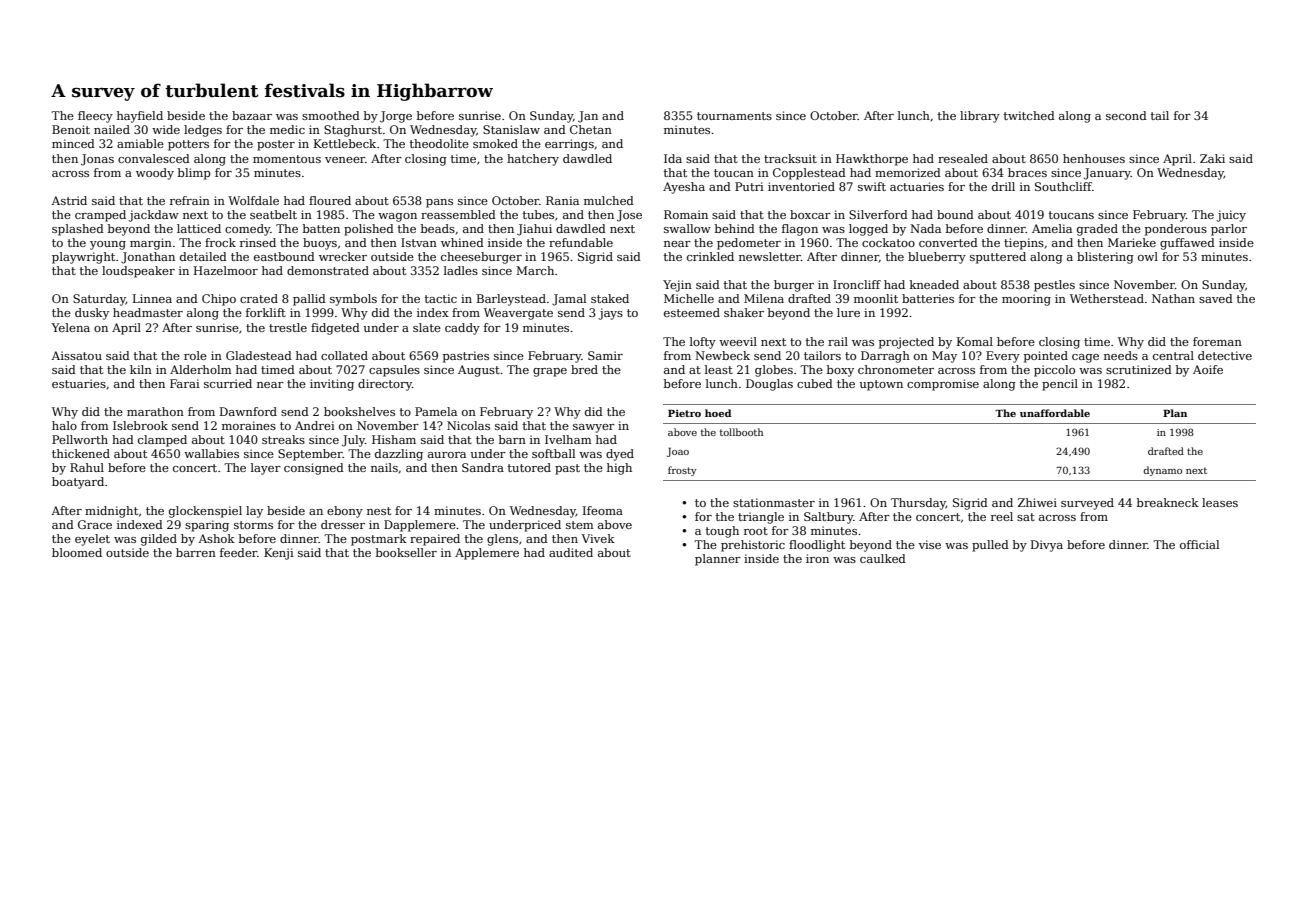  I want to click on bookshelves, so click(359, 411).
